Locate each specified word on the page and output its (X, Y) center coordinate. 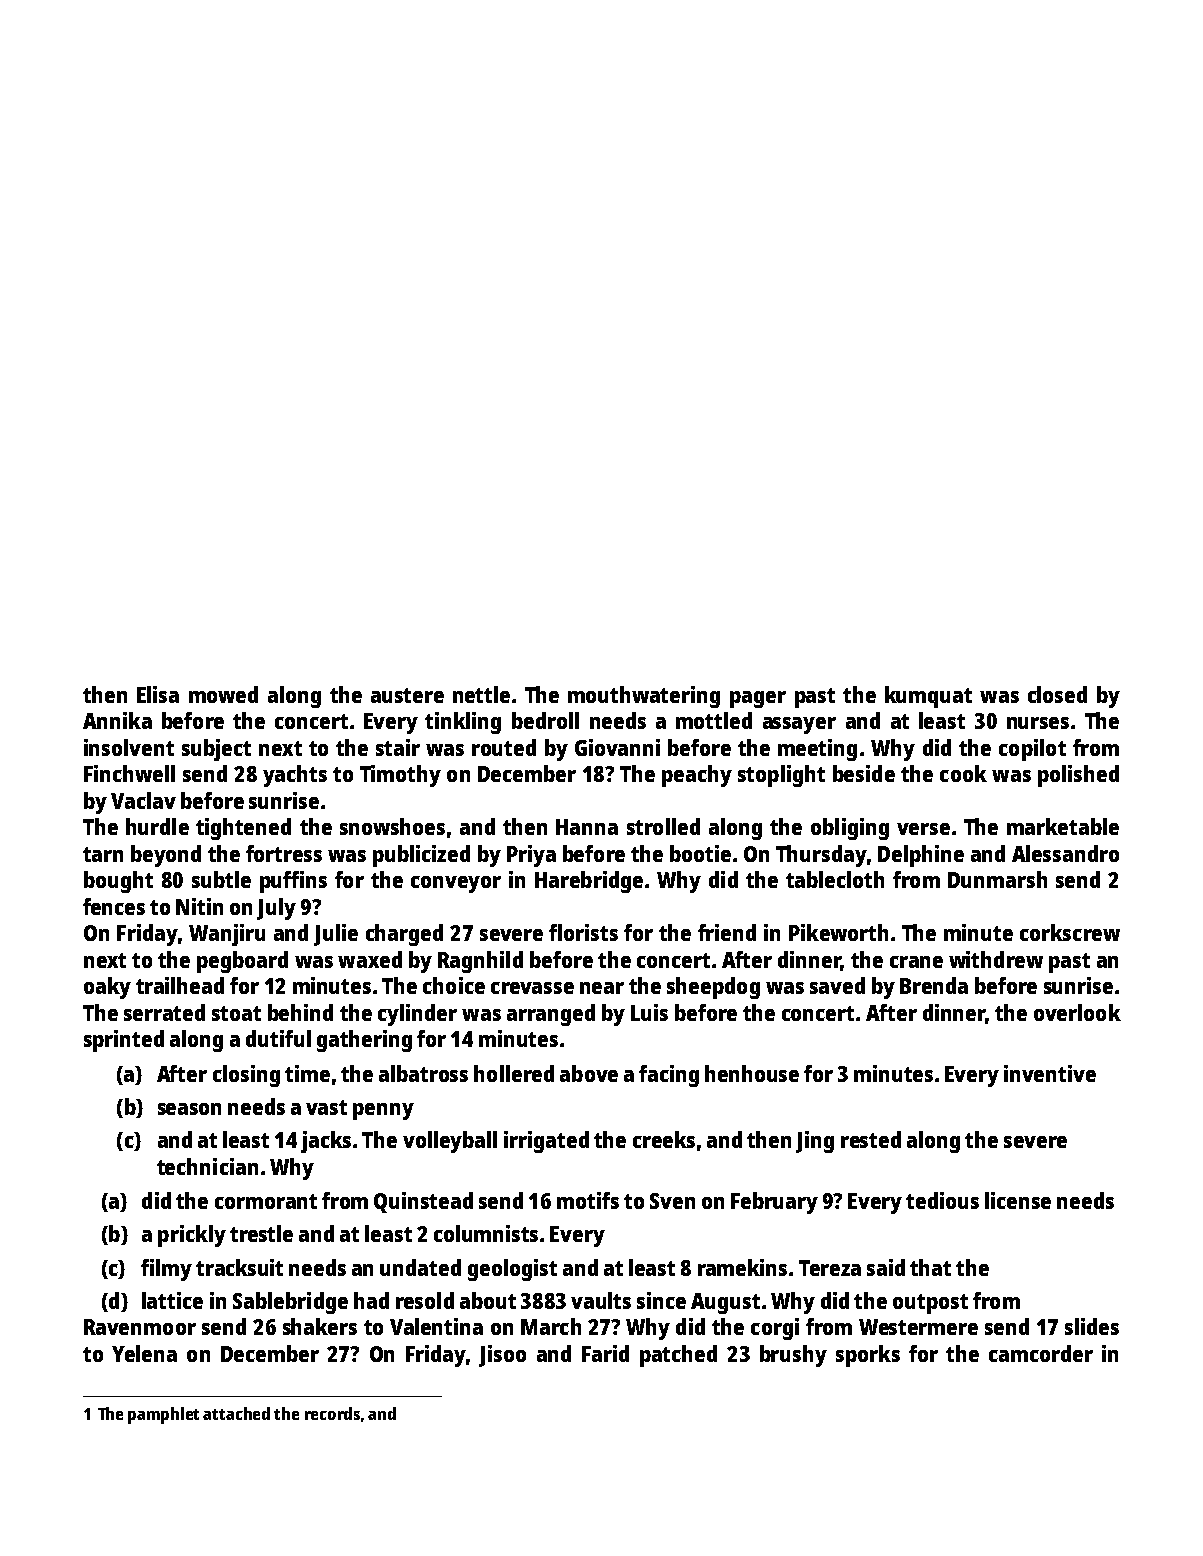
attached (236, 1413)
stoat (236, 1013)
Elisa (158, 694)
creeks (664, 1139)
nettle (481, 694)
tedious (942, 1200)
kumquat (928, 697)
